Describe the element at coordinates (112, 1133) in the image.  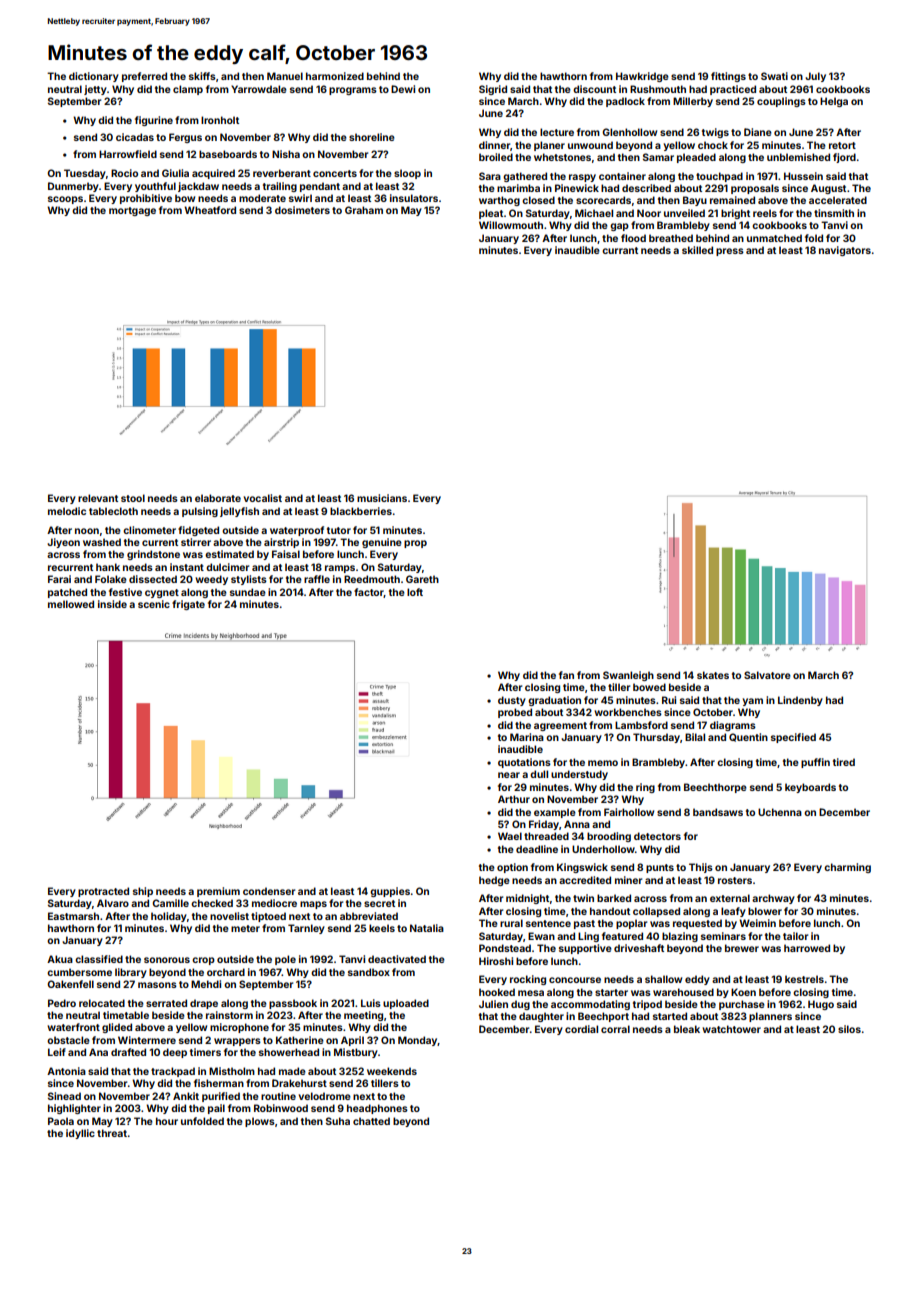
I see `threat` at that location.
